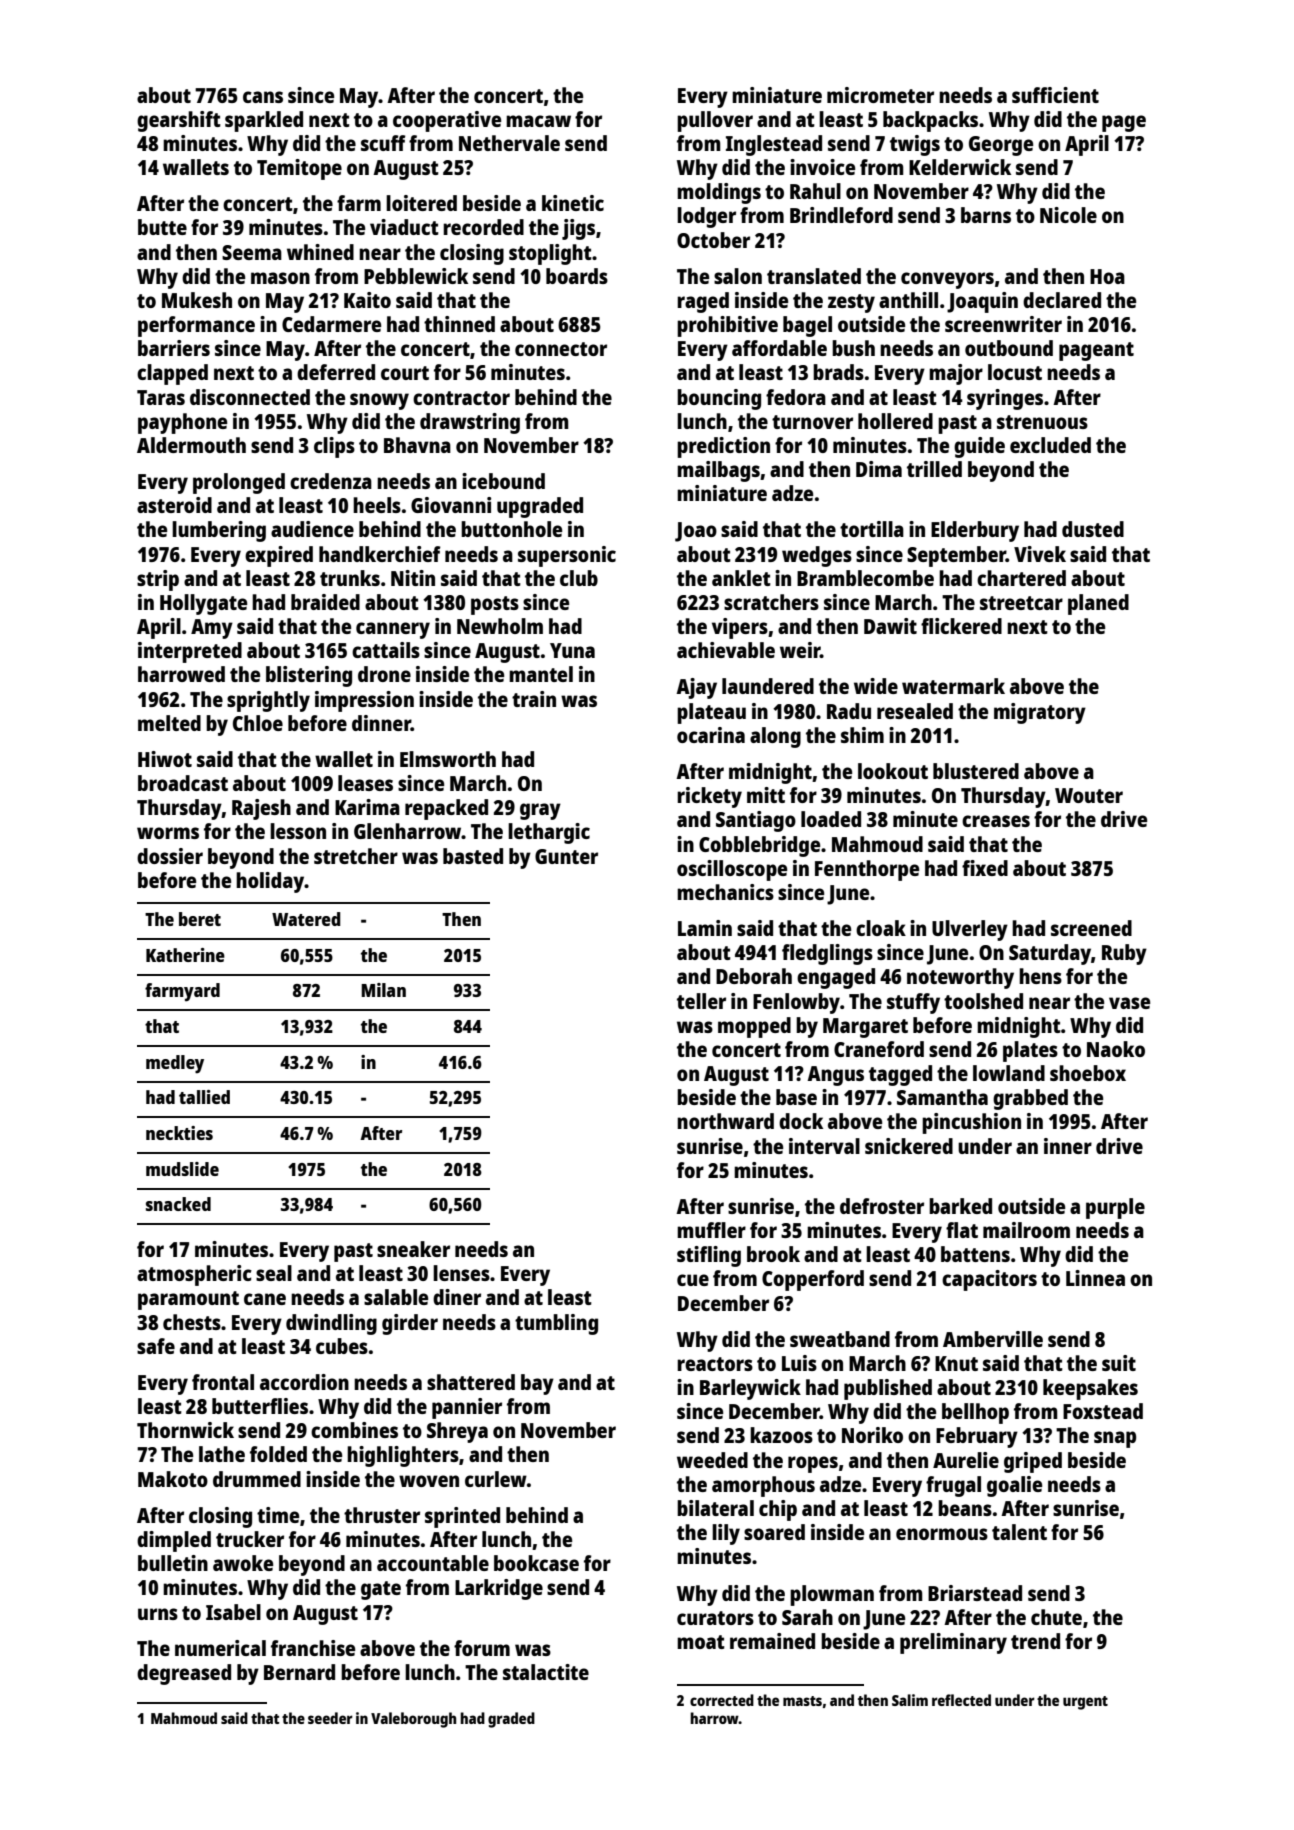 The height and width of the screenshot is (1830, 1294). Describe the element at coordinates (204, 1097) in the screenshot. I see `tallied` at that location.
